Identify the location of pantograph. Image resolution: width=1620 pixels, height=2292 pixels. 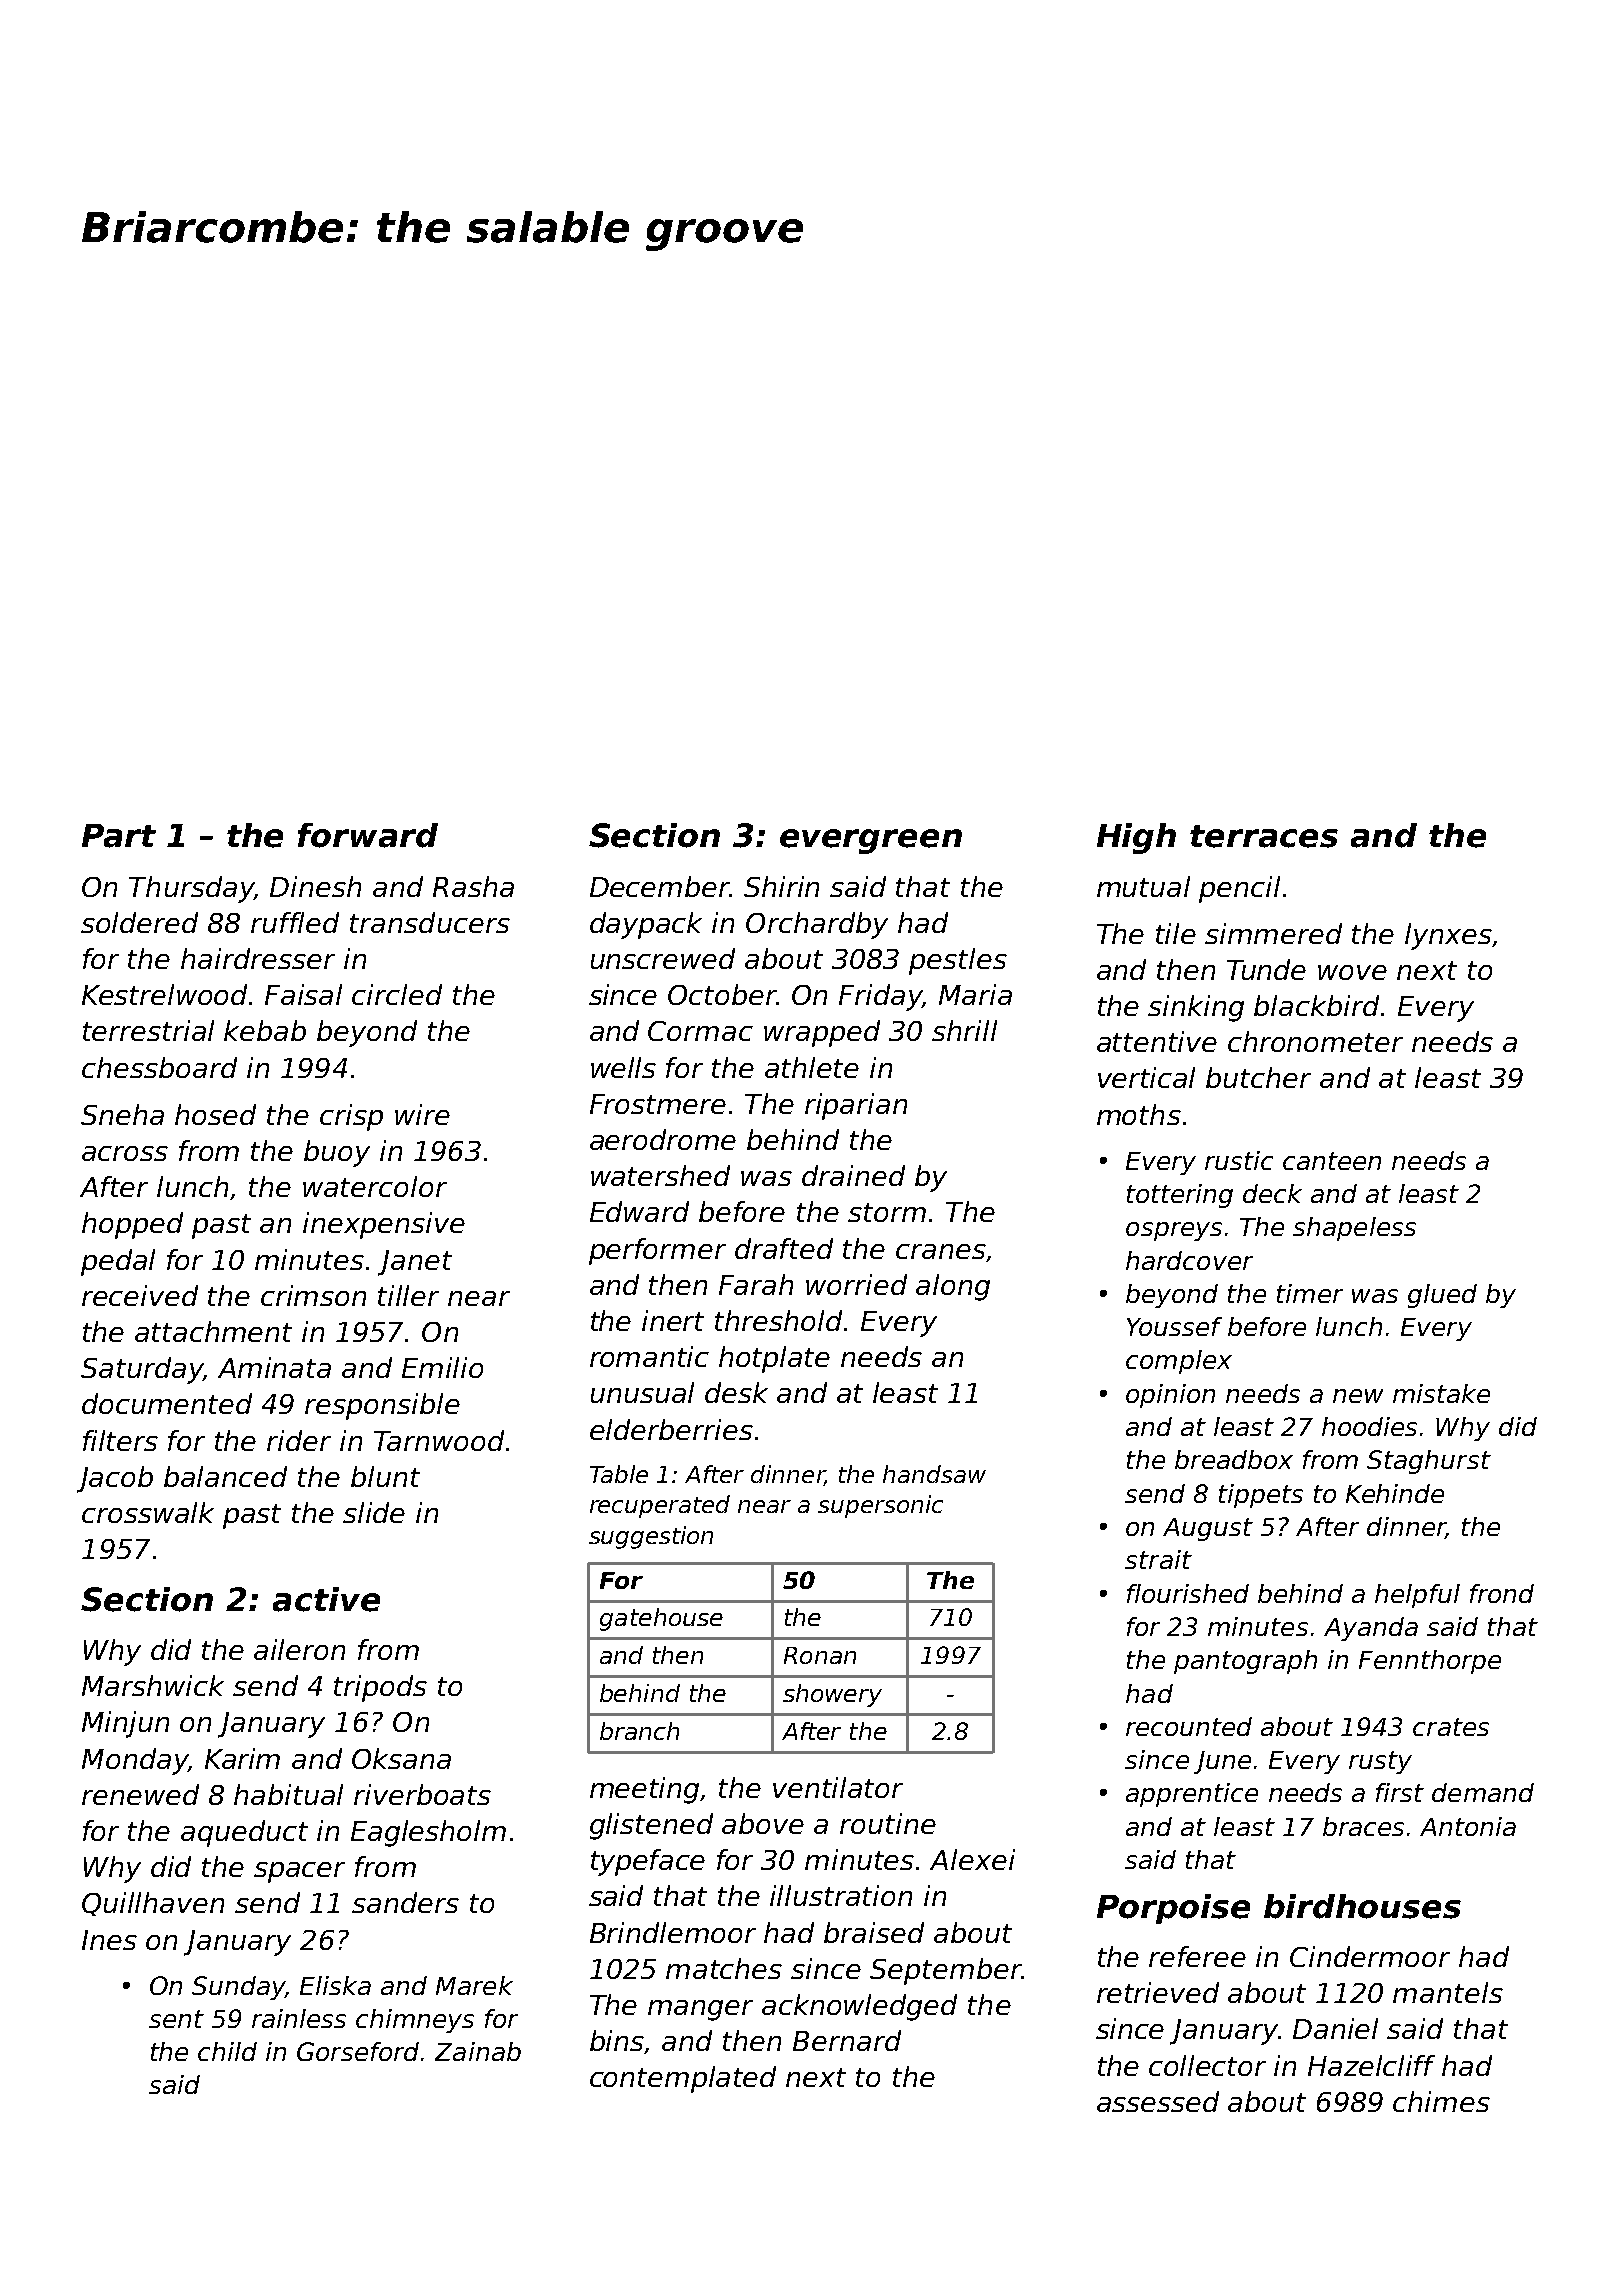
(1245, 1662).
